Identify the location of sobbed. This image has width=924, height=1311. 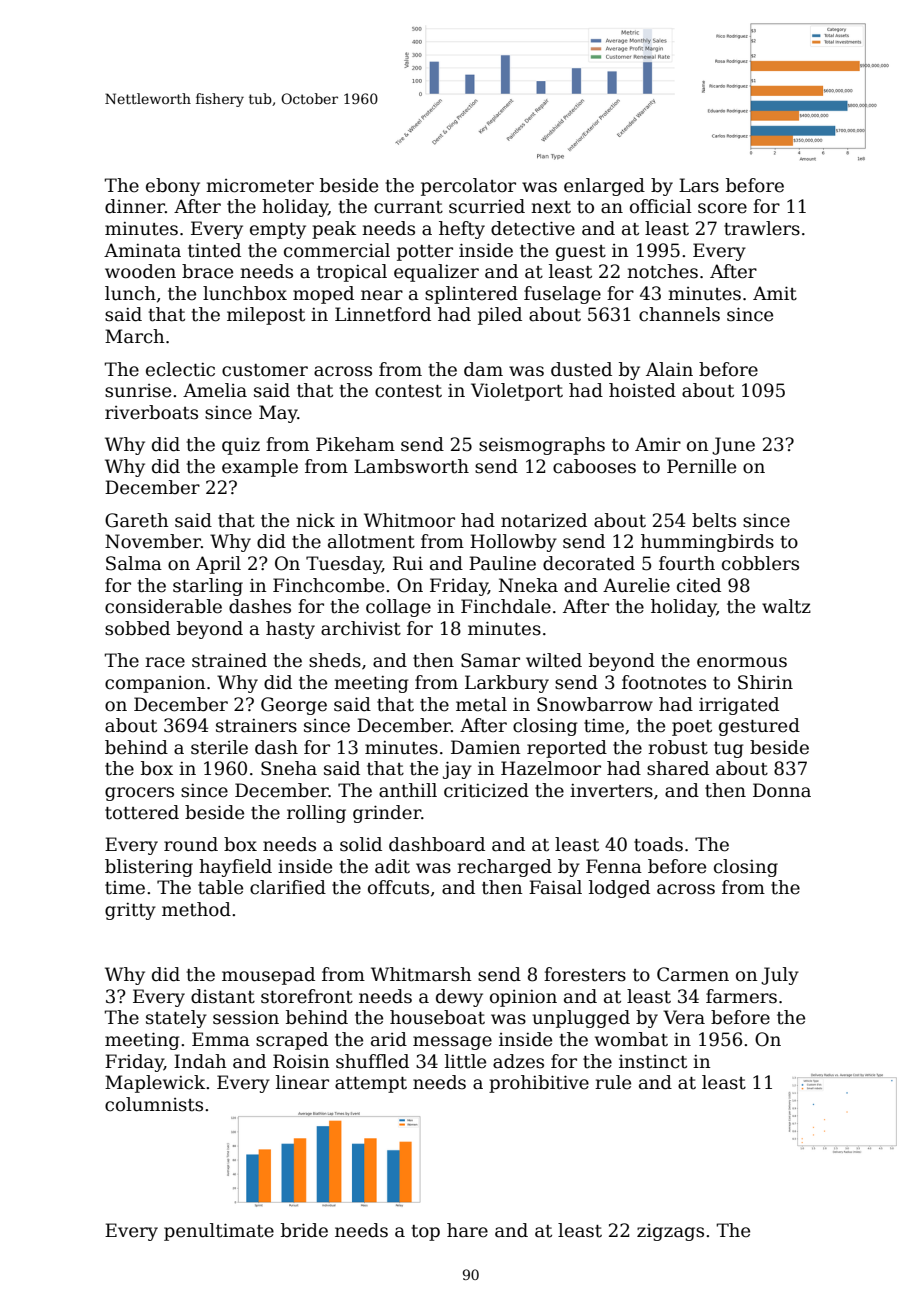
(137, 628).
